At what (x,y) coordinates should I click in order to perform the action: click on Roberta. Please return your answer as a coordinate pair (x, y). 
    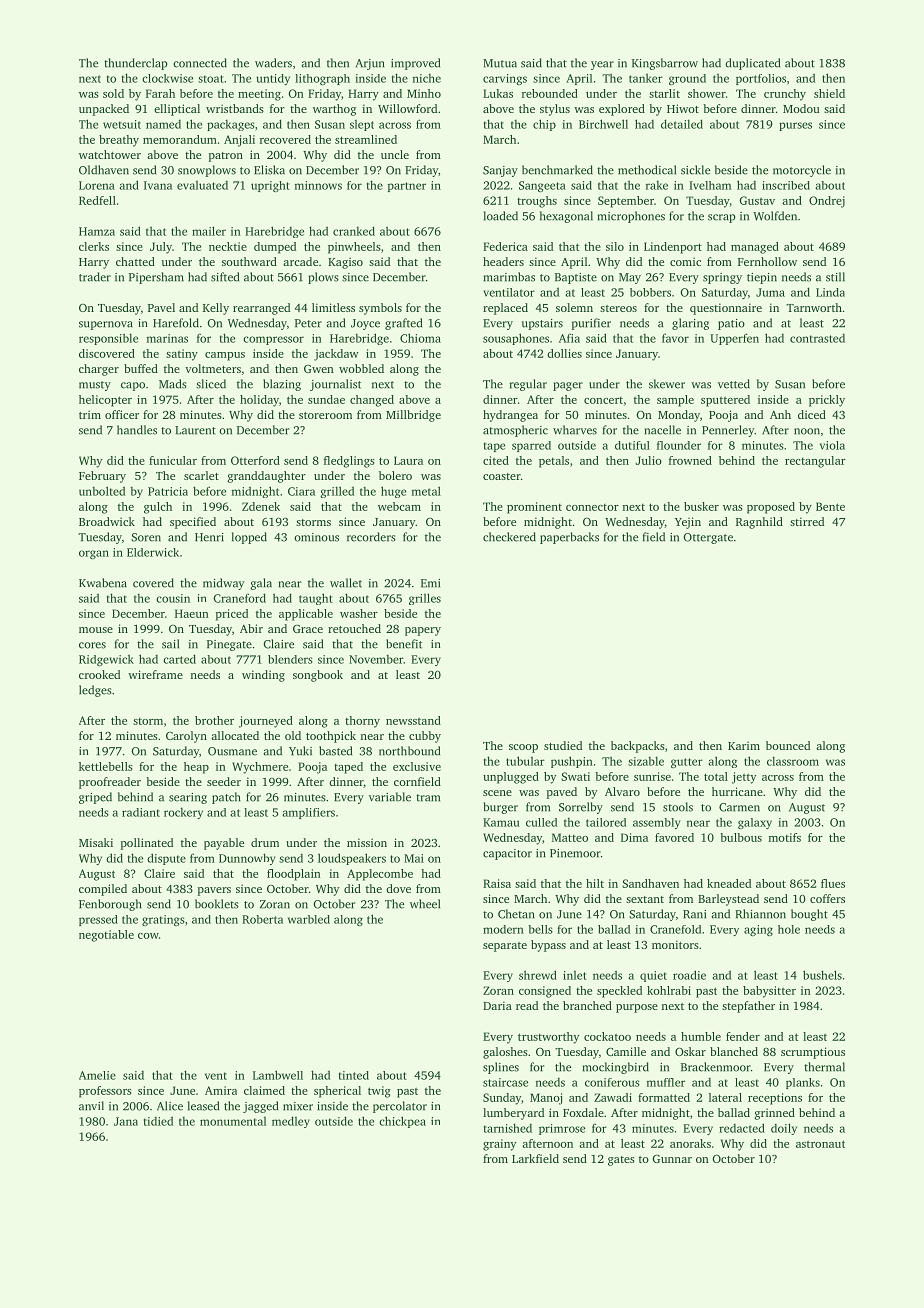
    Looking at the image, I should click on (262, 919).
